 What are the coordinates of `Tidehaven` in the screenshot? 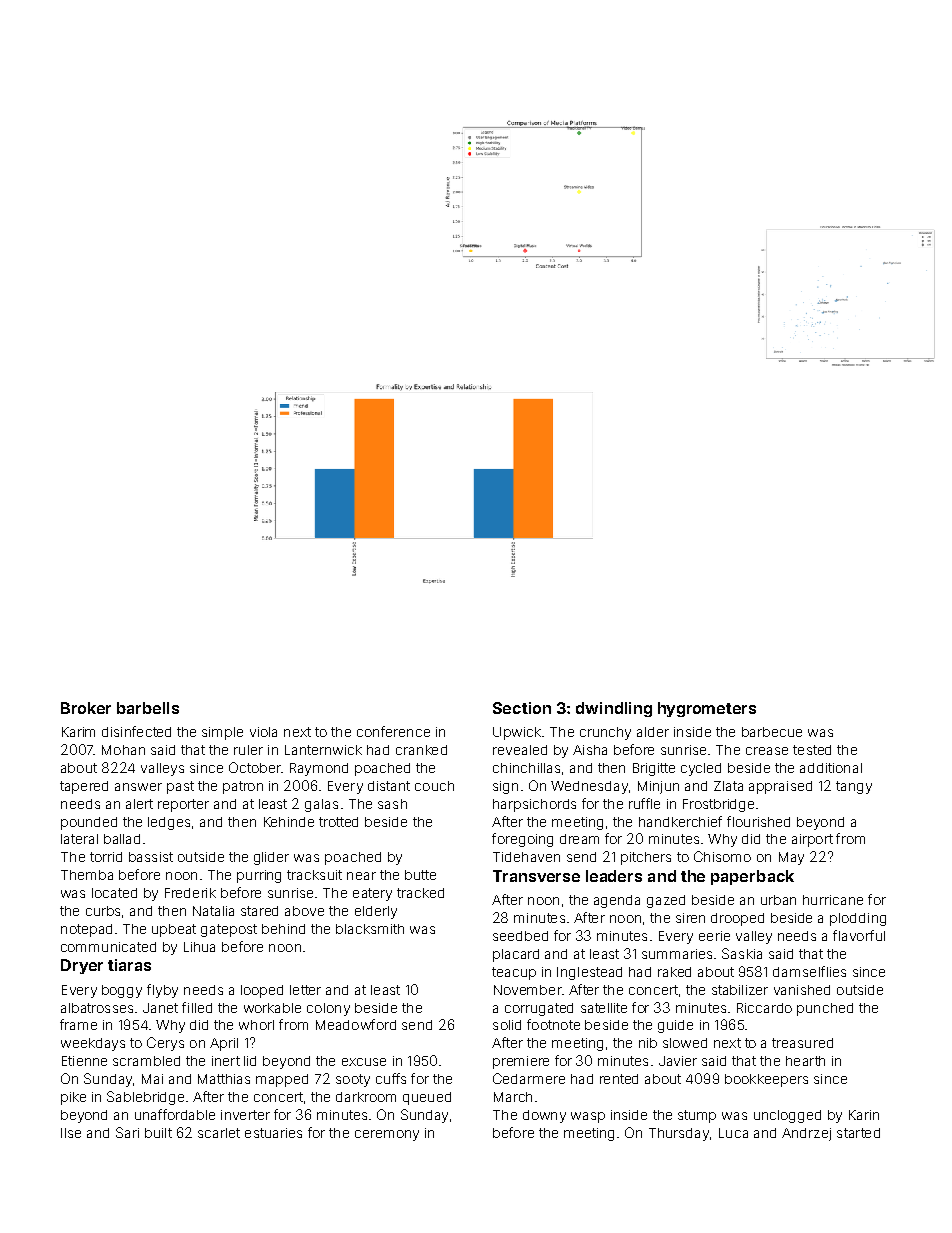 It's located at (526, 857).
